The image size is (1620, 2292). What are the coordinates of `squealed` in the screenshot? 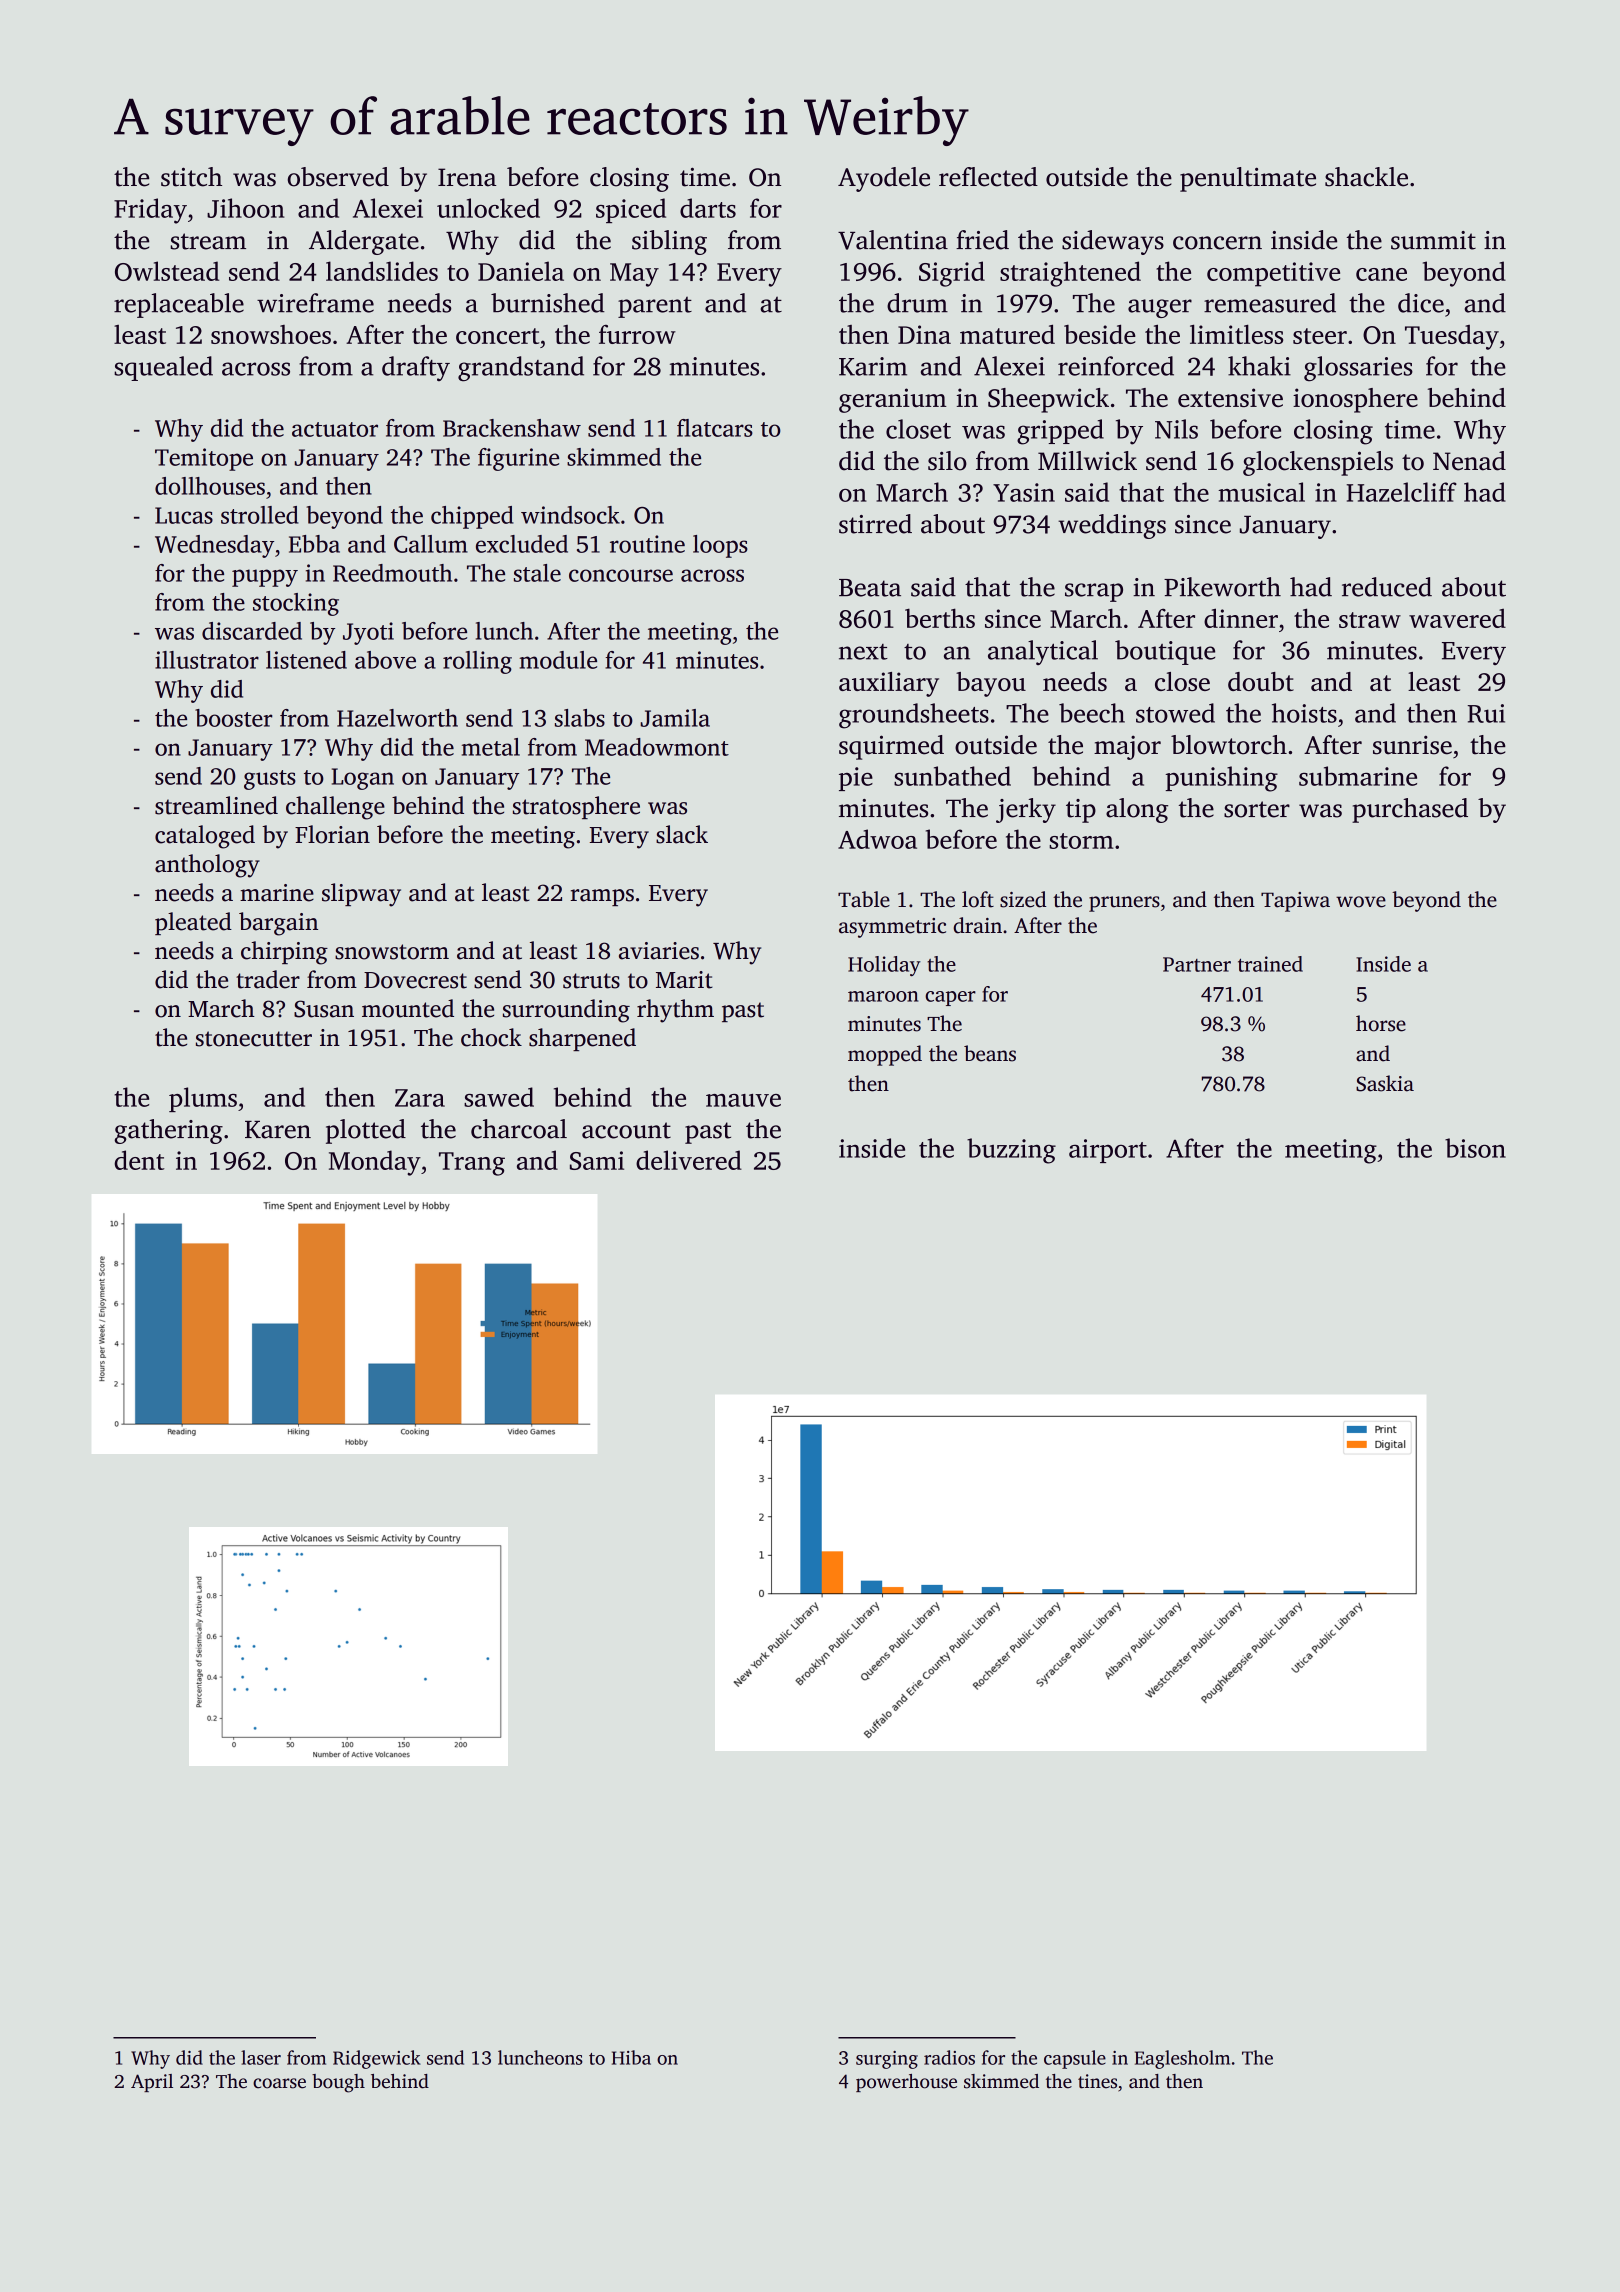 It's located at (163, 368).
